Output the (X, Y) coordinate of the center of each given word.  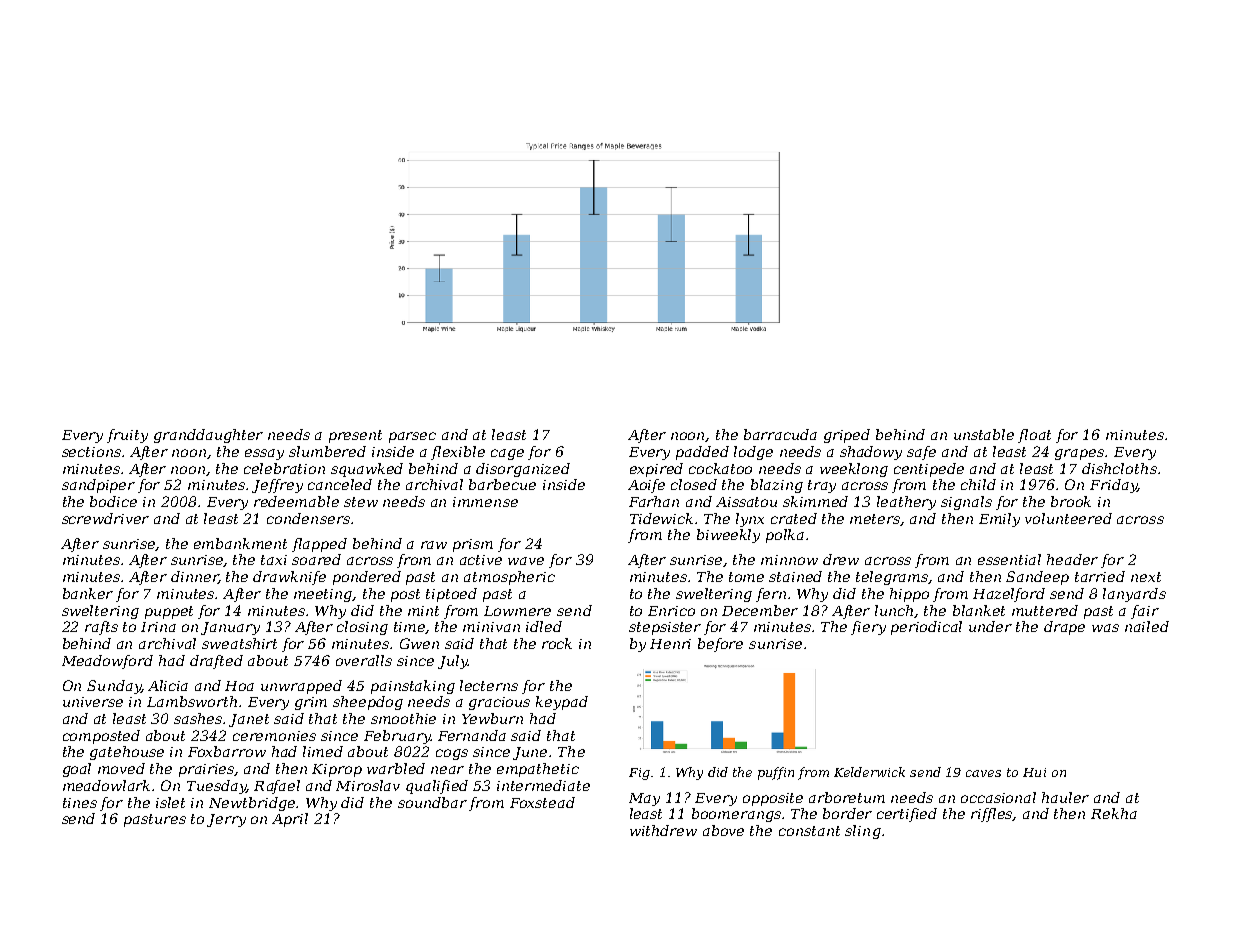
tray (822, 486)
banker (88, 593)
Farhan (654, 501)
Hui (1034, 772)
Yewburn (492, 718)
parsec (412, 437)
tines (80, 803)
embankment (240, 543)
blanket (979, 610)
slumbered (327, 451)
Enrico (671, 611)
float (1034, 436)
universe (93, 702)
